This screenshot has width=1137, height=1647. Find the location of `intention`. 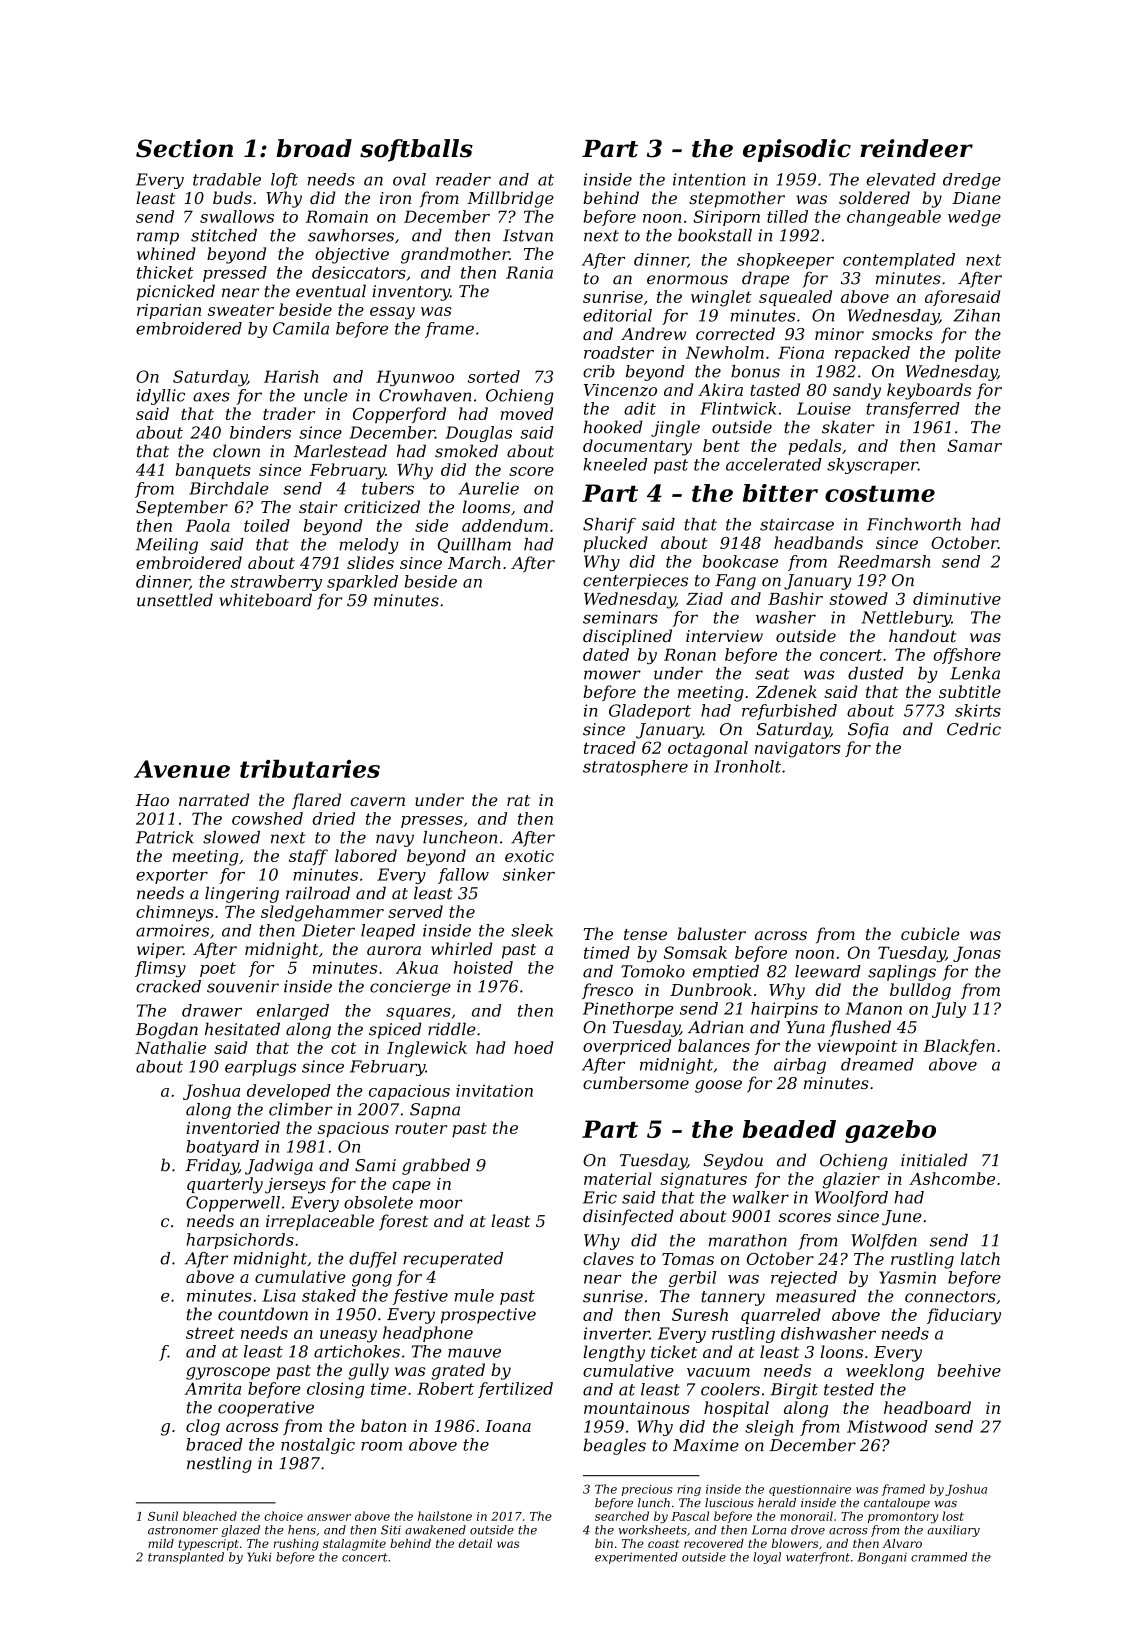

intention is located at coordinates (709, 179).
